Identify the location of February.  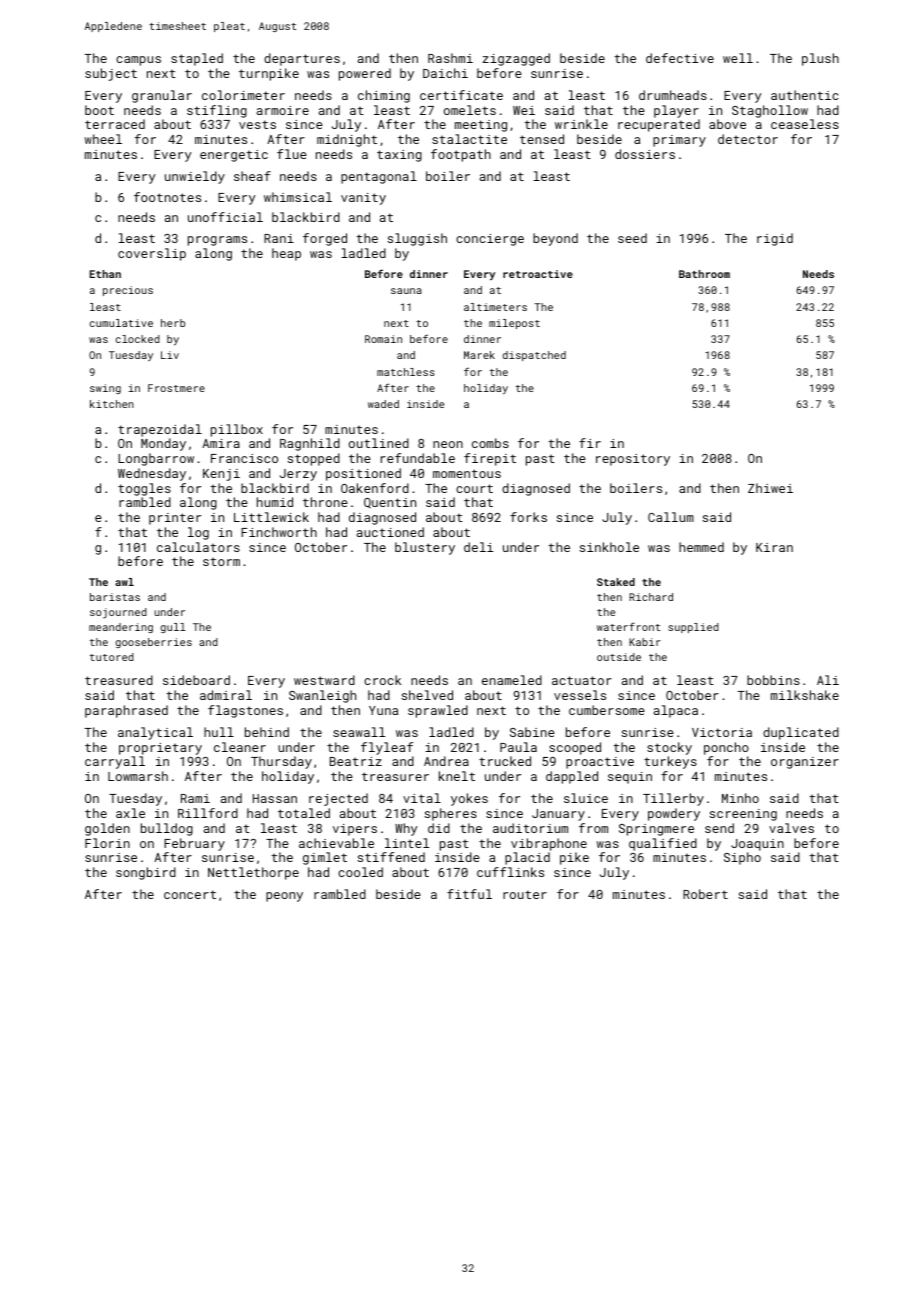
(194, 844).
